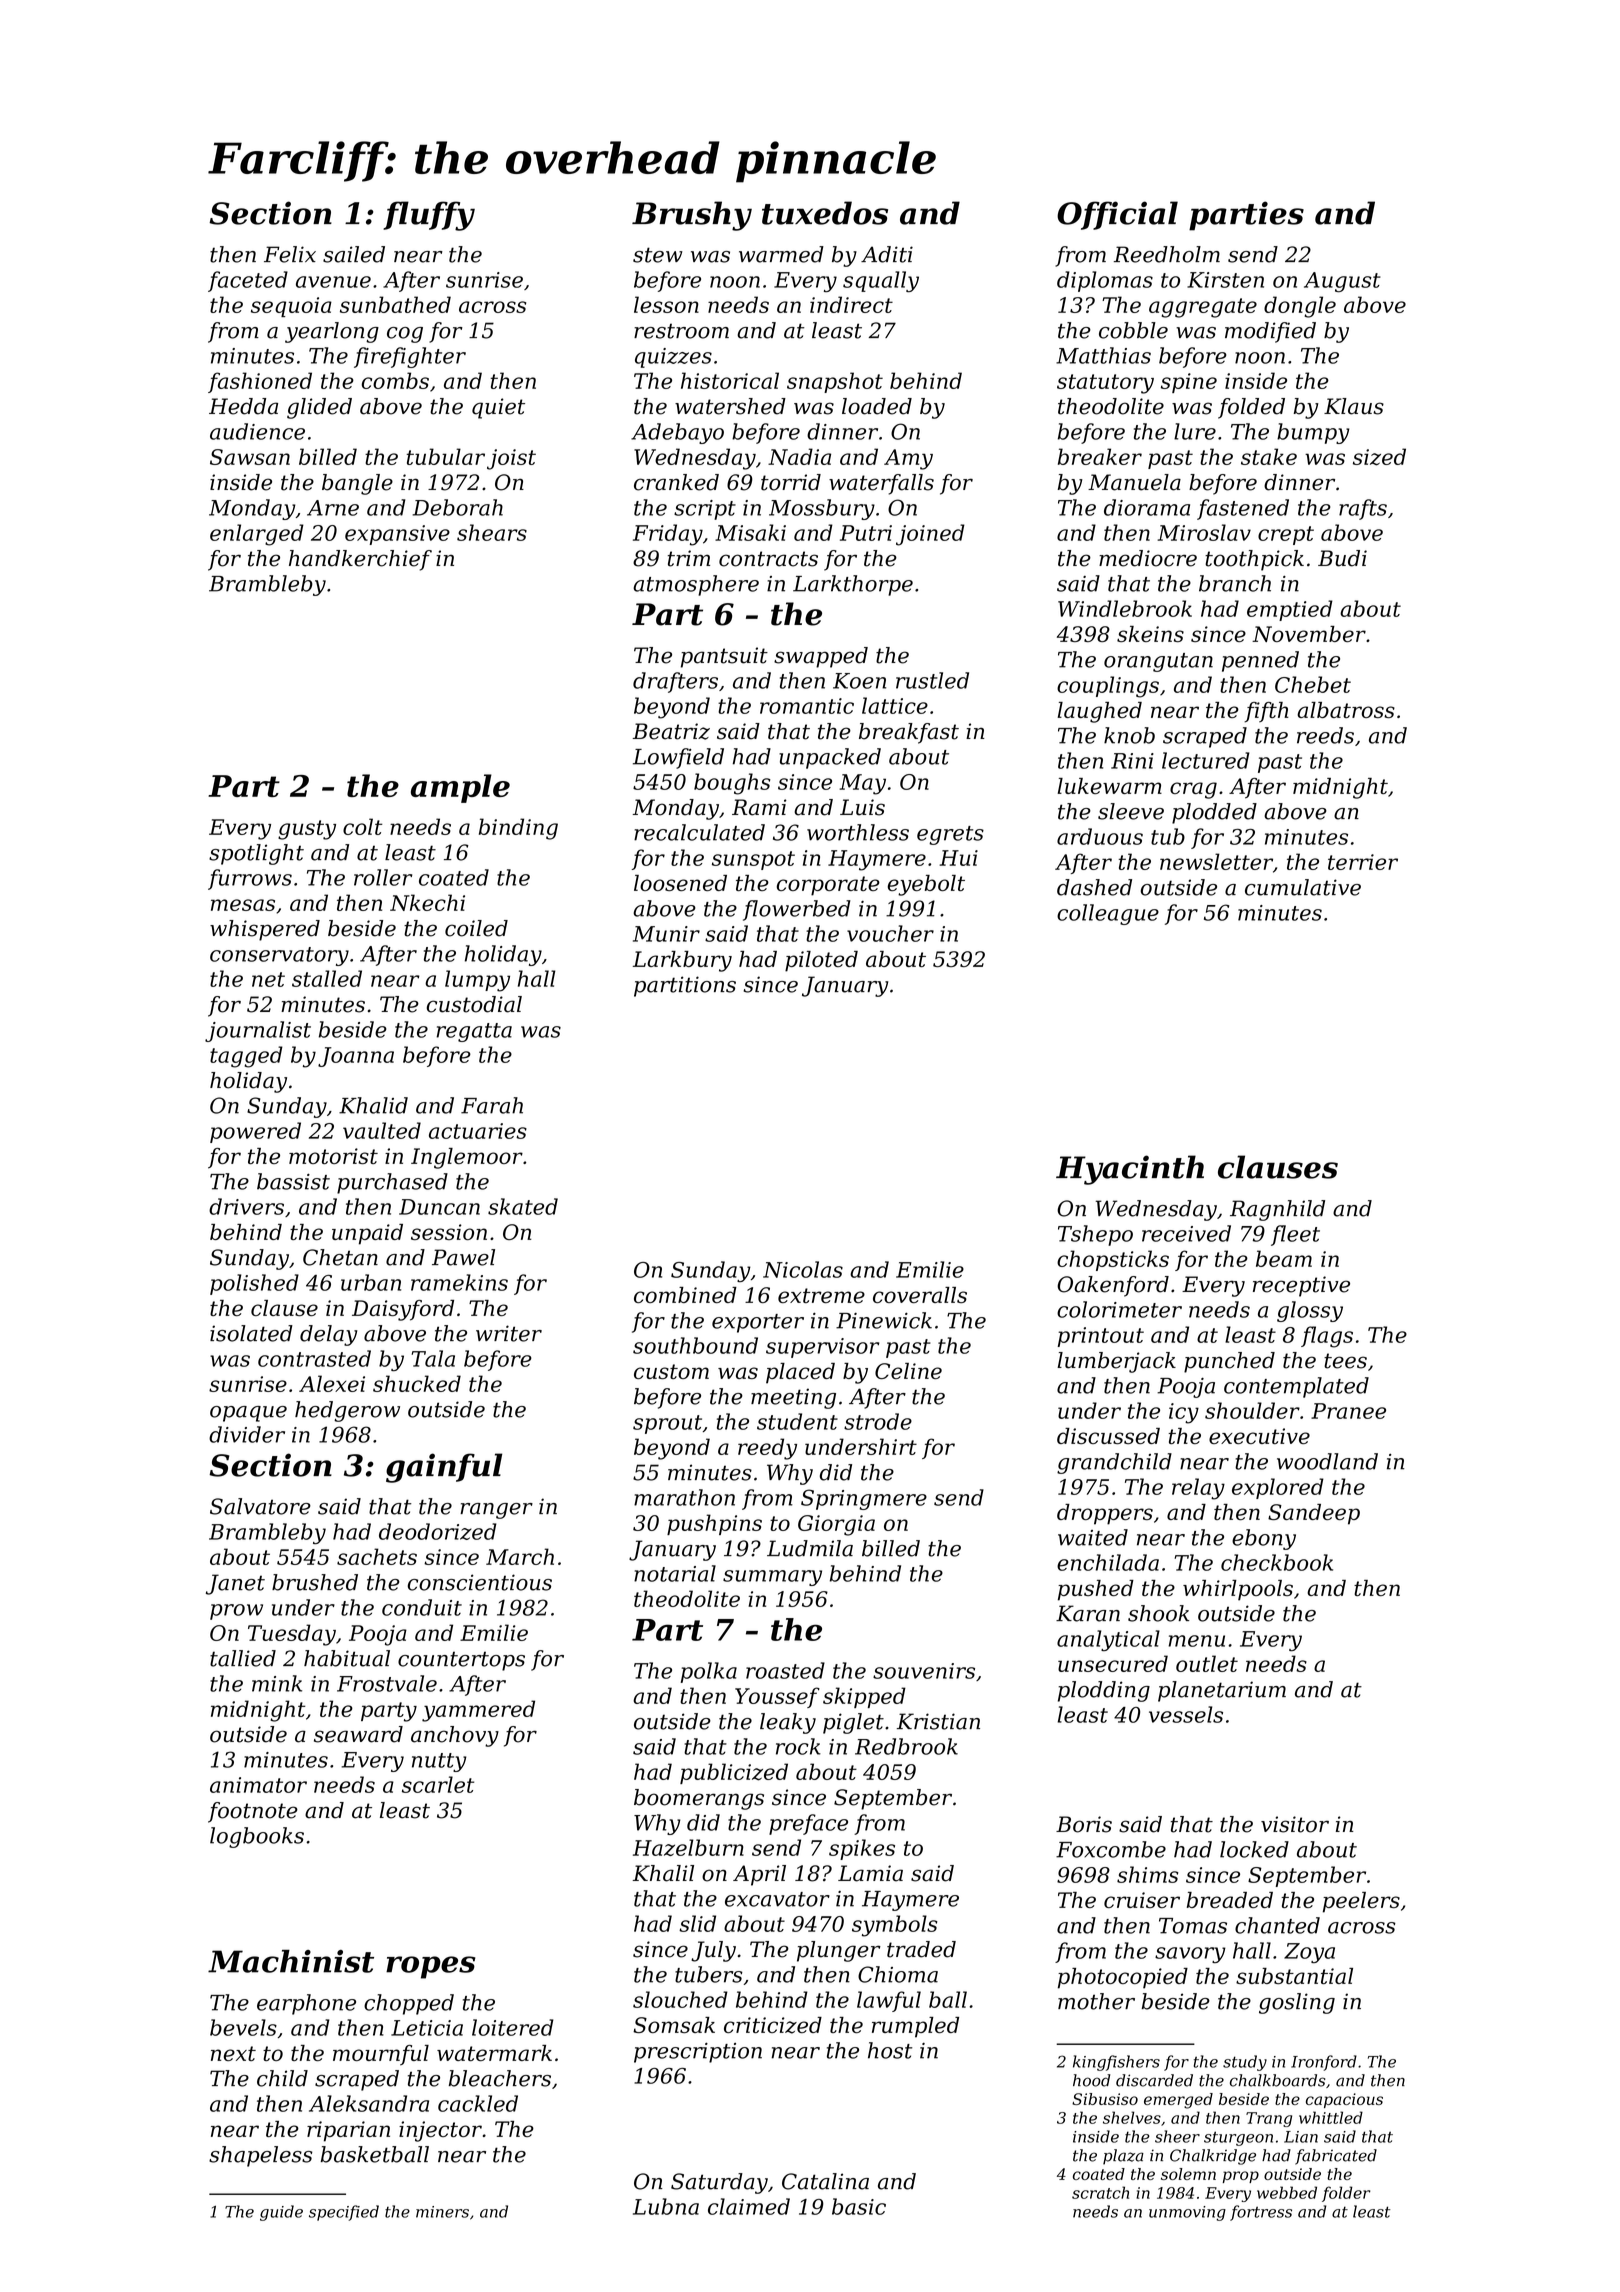 This screenshot has height=2292, width=1620. Describe the element at coordinates (243, 2027) in the screenshot. I see `bevels` at that location.
